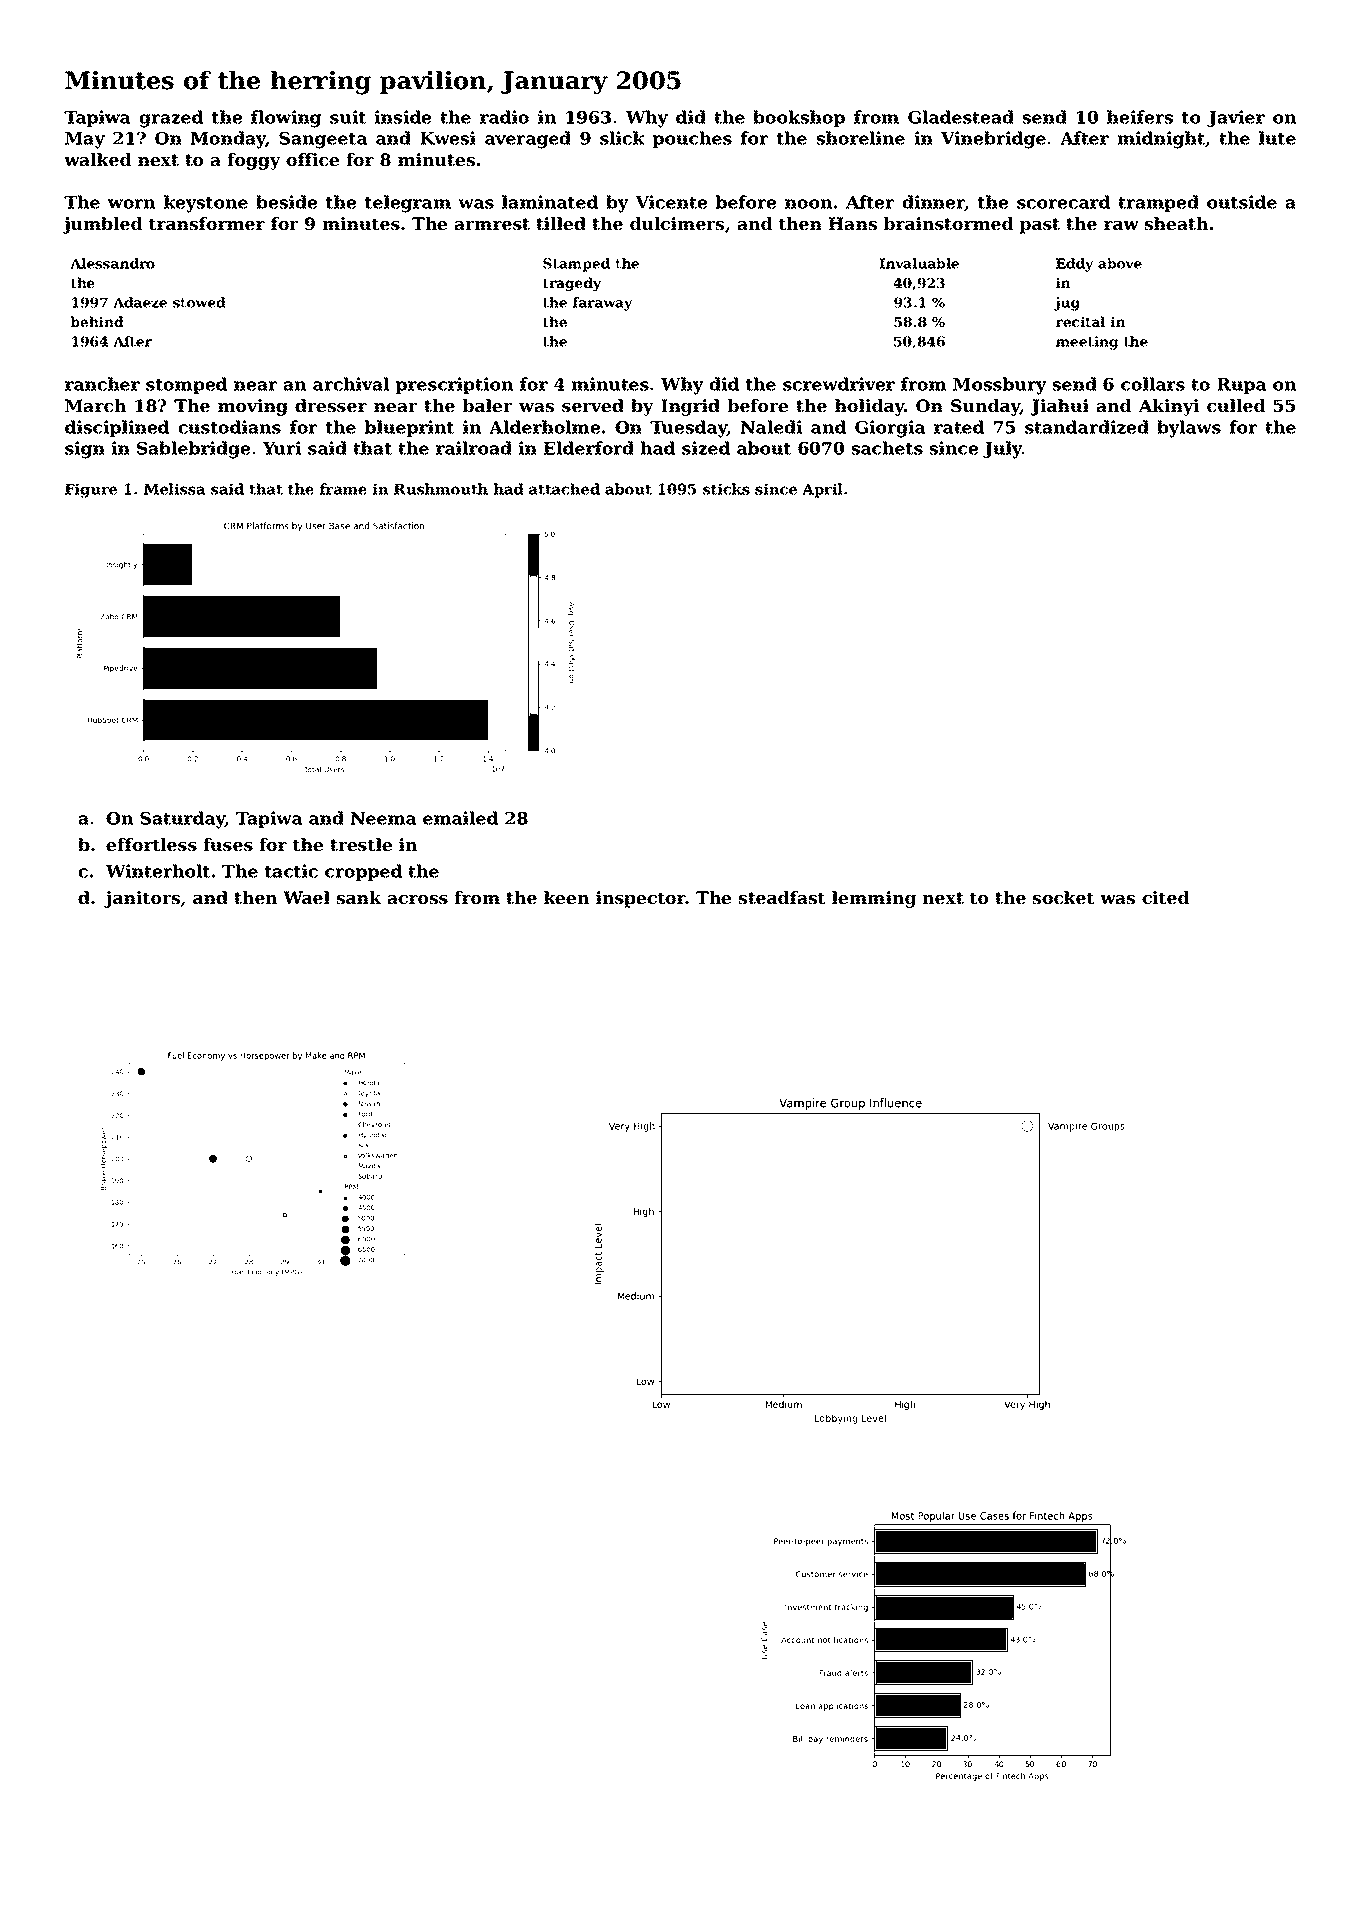 This image has width=1361, height=1925. Describe the element at coordinates (602, 304) in the image. I see `faraway` at that location.
